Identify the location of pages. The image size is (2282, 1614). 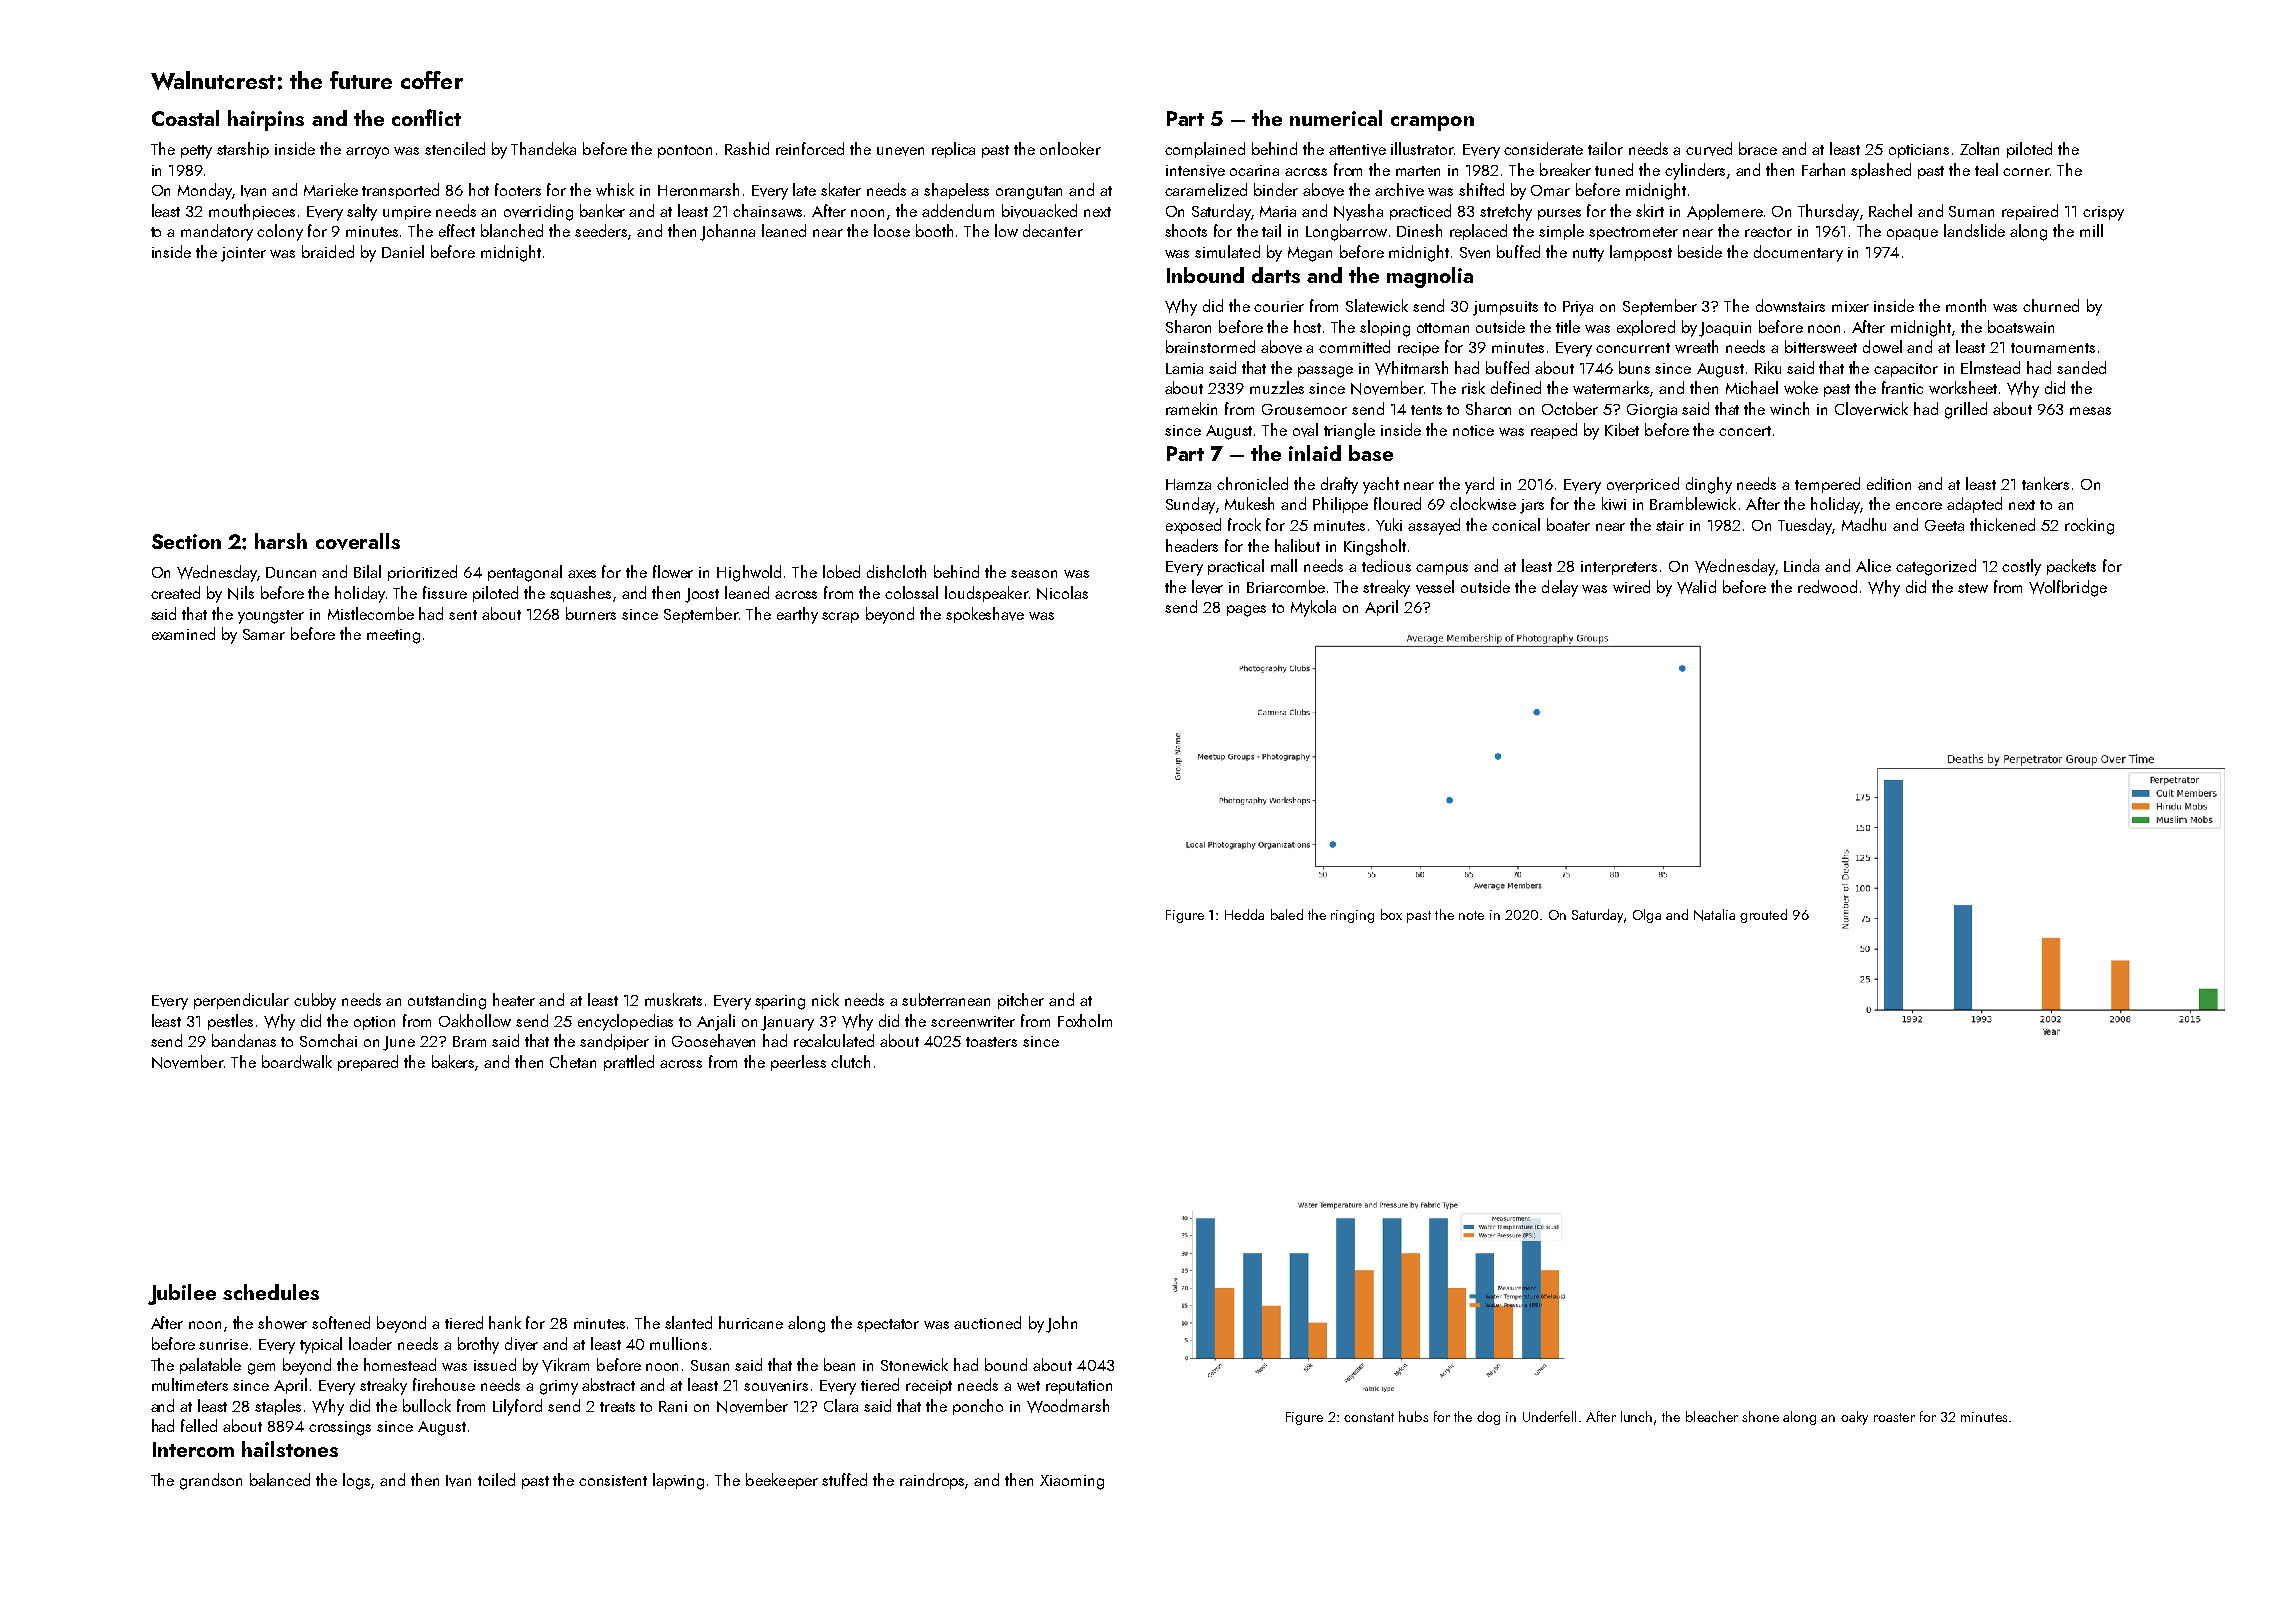
(1246, 611).
